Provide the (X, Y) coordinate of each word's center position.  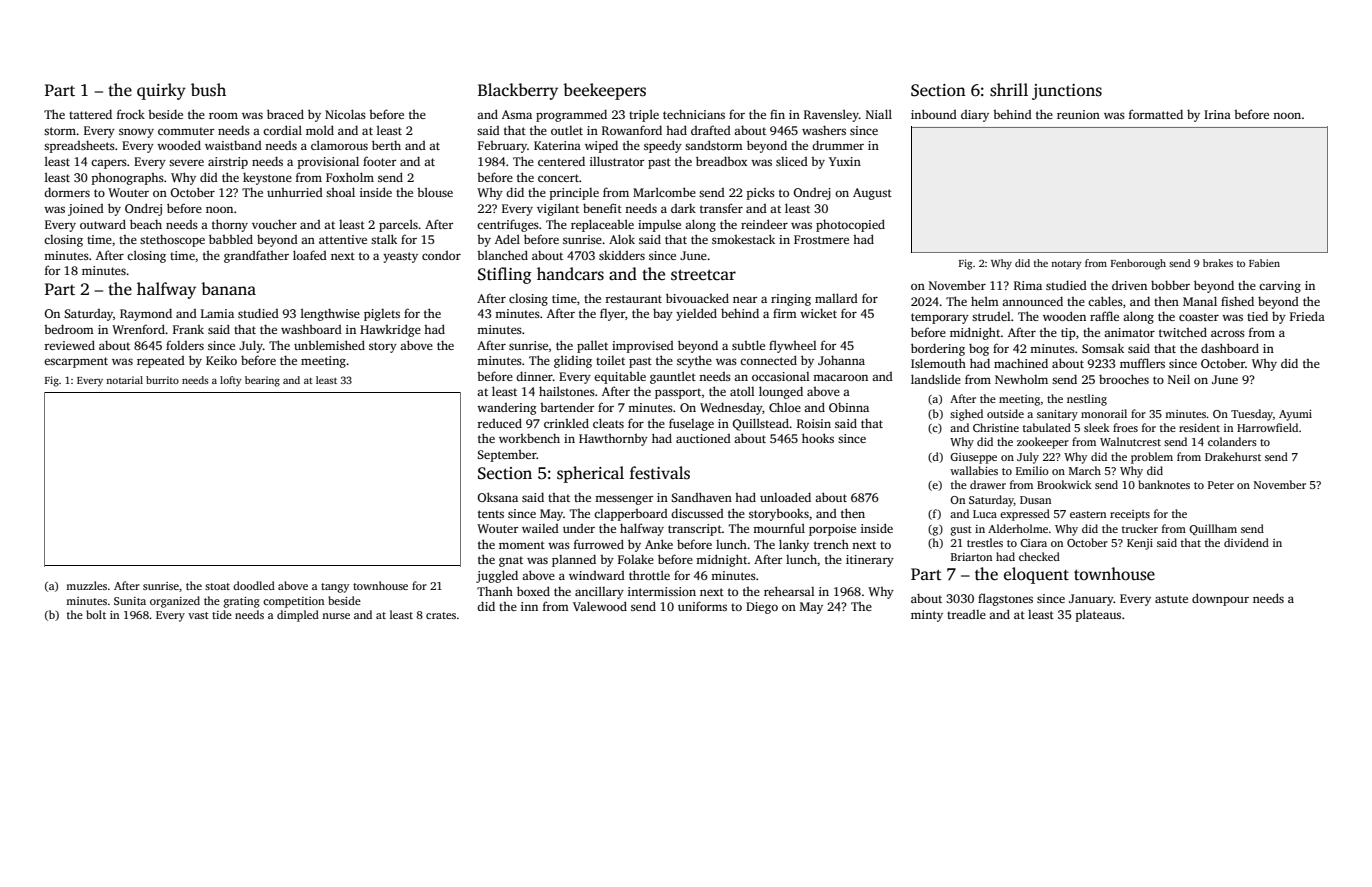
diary (975, 116)
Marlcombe (664, 192)
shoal (340, 192)
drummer (838, 145)
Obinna (849, 407)
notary (1066, 265)
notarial (124, 380)
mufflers (1142, 363)
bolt (96, 614)
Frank (188, 329)
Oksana (498, 497)
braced (285, 114)
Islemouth (938, 363)
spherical (590, 474)
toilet (610, 360)
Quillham (1213, 529)
